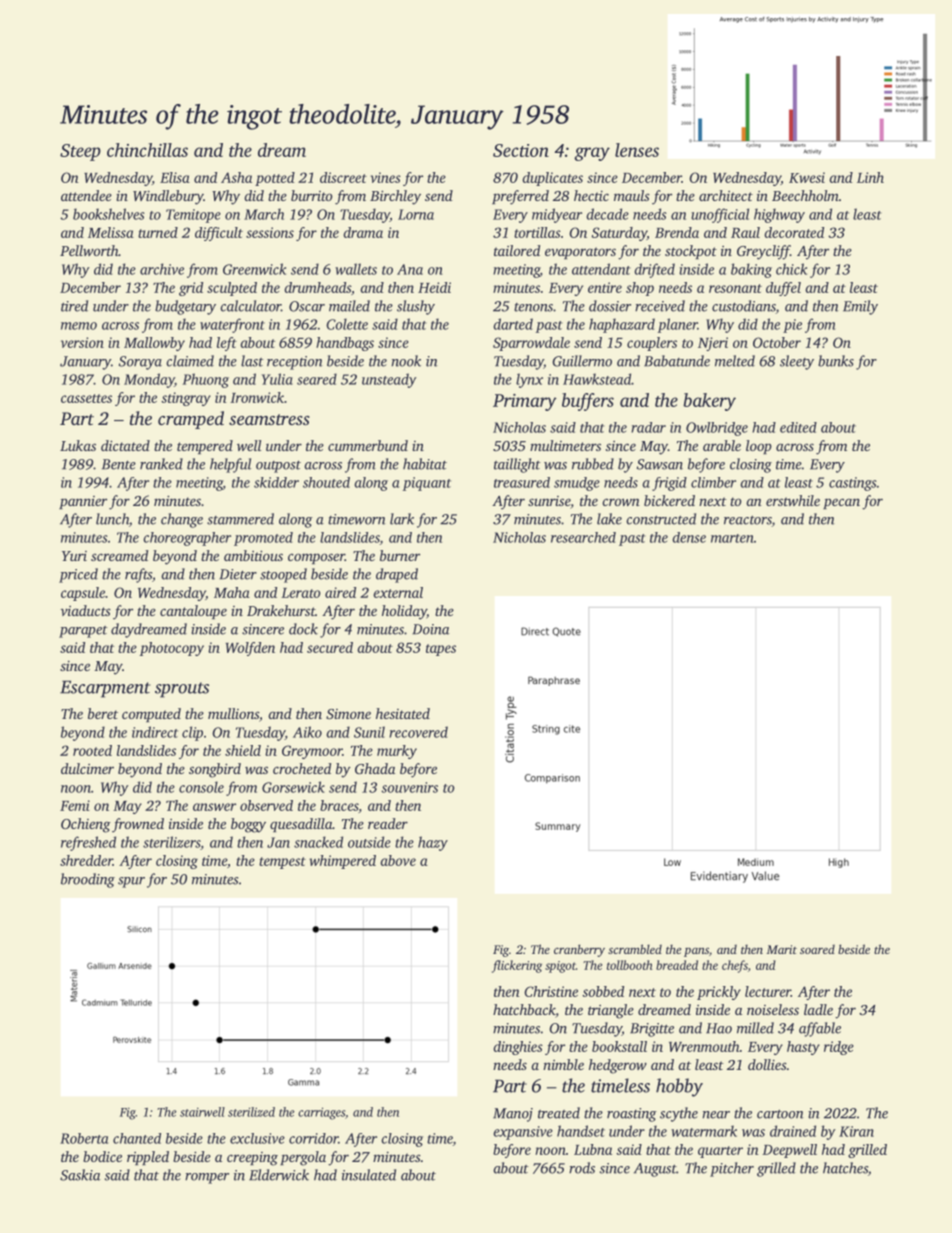 The height and width of the screenshot is (1233, 952). Describe the element at coordinates (553, 179) in the screenshot. I see `duplicates` at that location.
